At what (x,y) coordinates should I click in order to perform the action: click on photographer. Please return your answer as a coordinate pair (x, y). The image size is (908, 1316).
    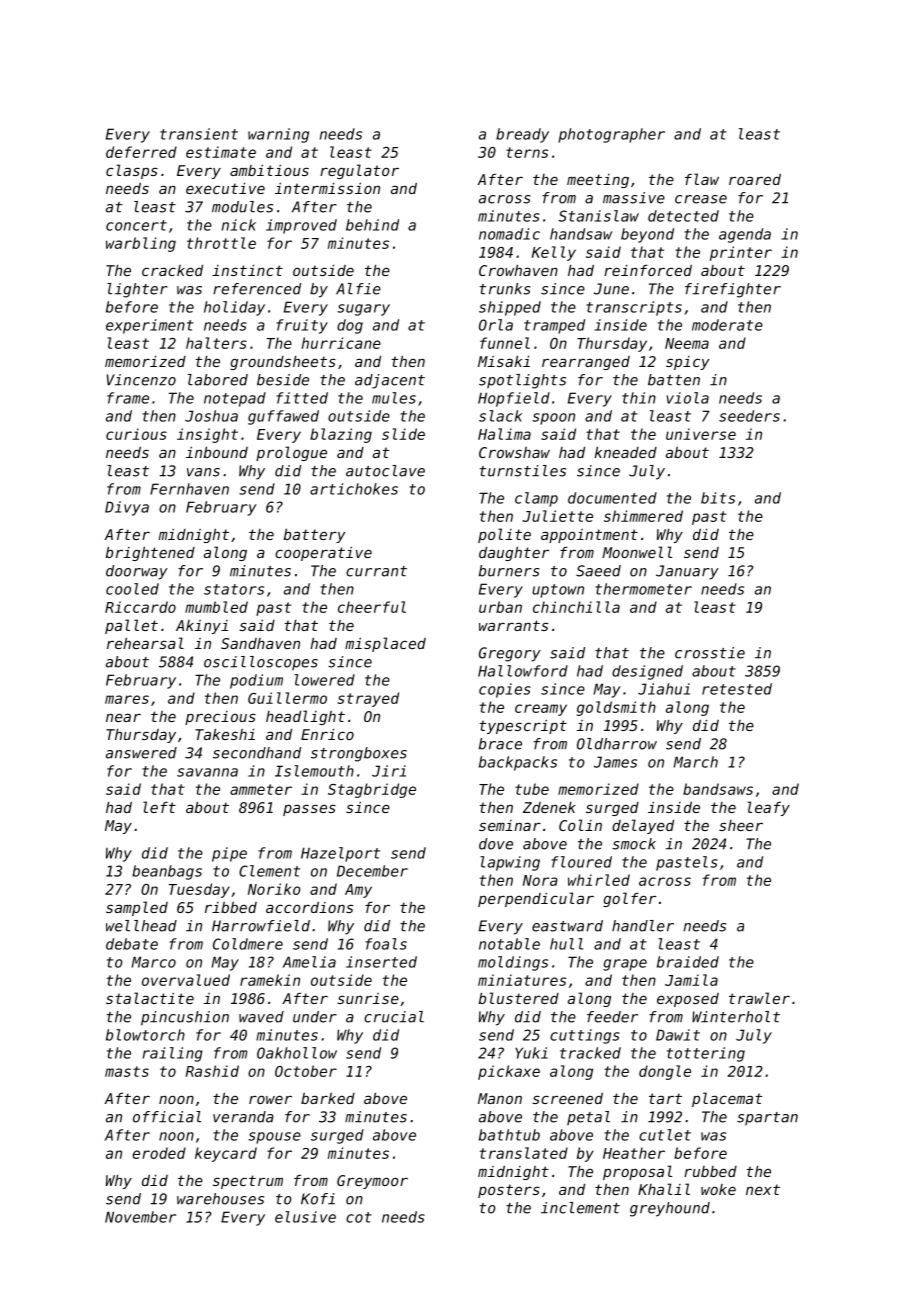
    Looking at the image, I should click on (611, 135).
